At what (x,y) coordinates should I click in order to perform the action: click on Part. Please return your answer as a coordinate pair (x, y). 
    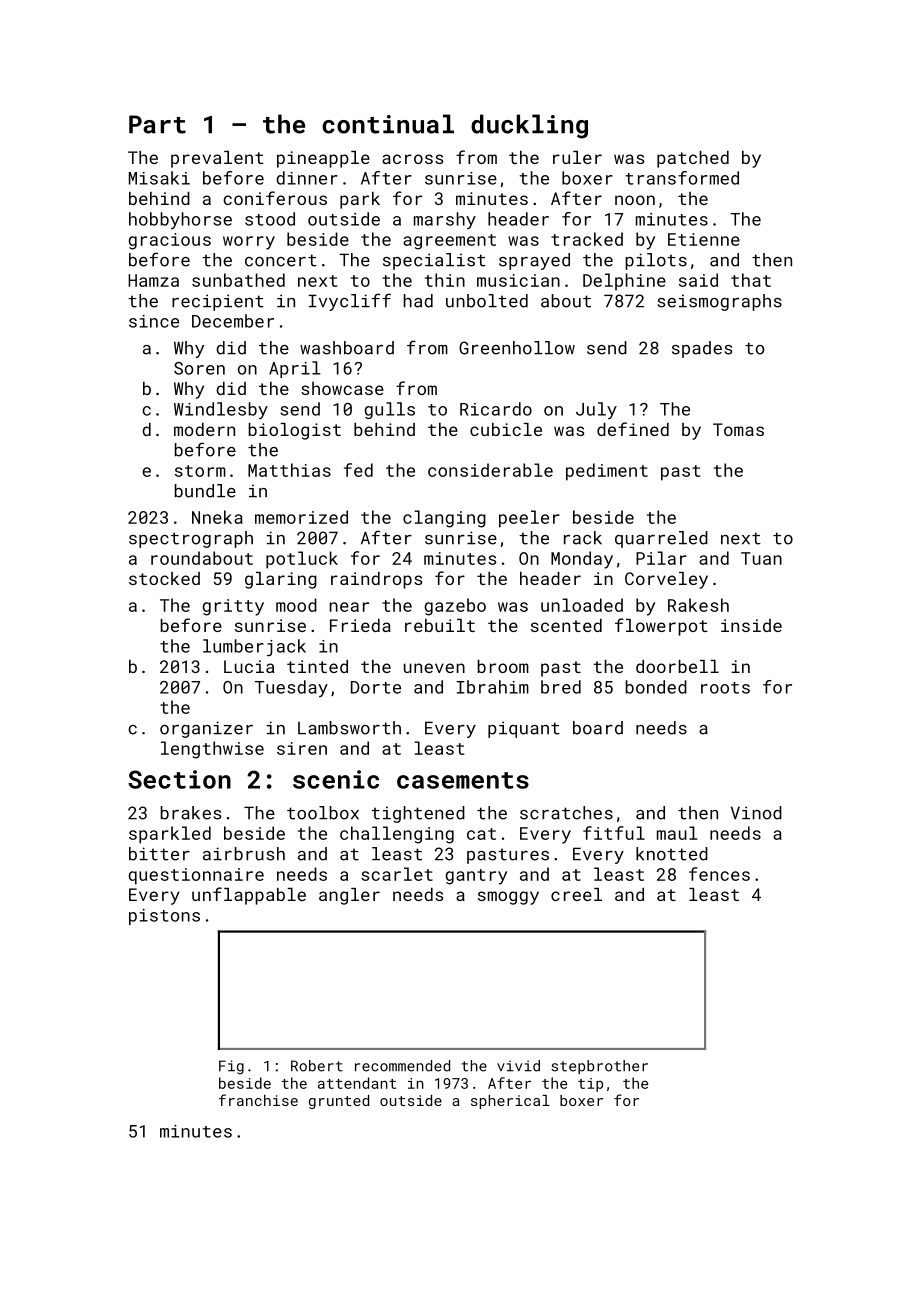
    Looking at the image, I should click on (157, 124).
